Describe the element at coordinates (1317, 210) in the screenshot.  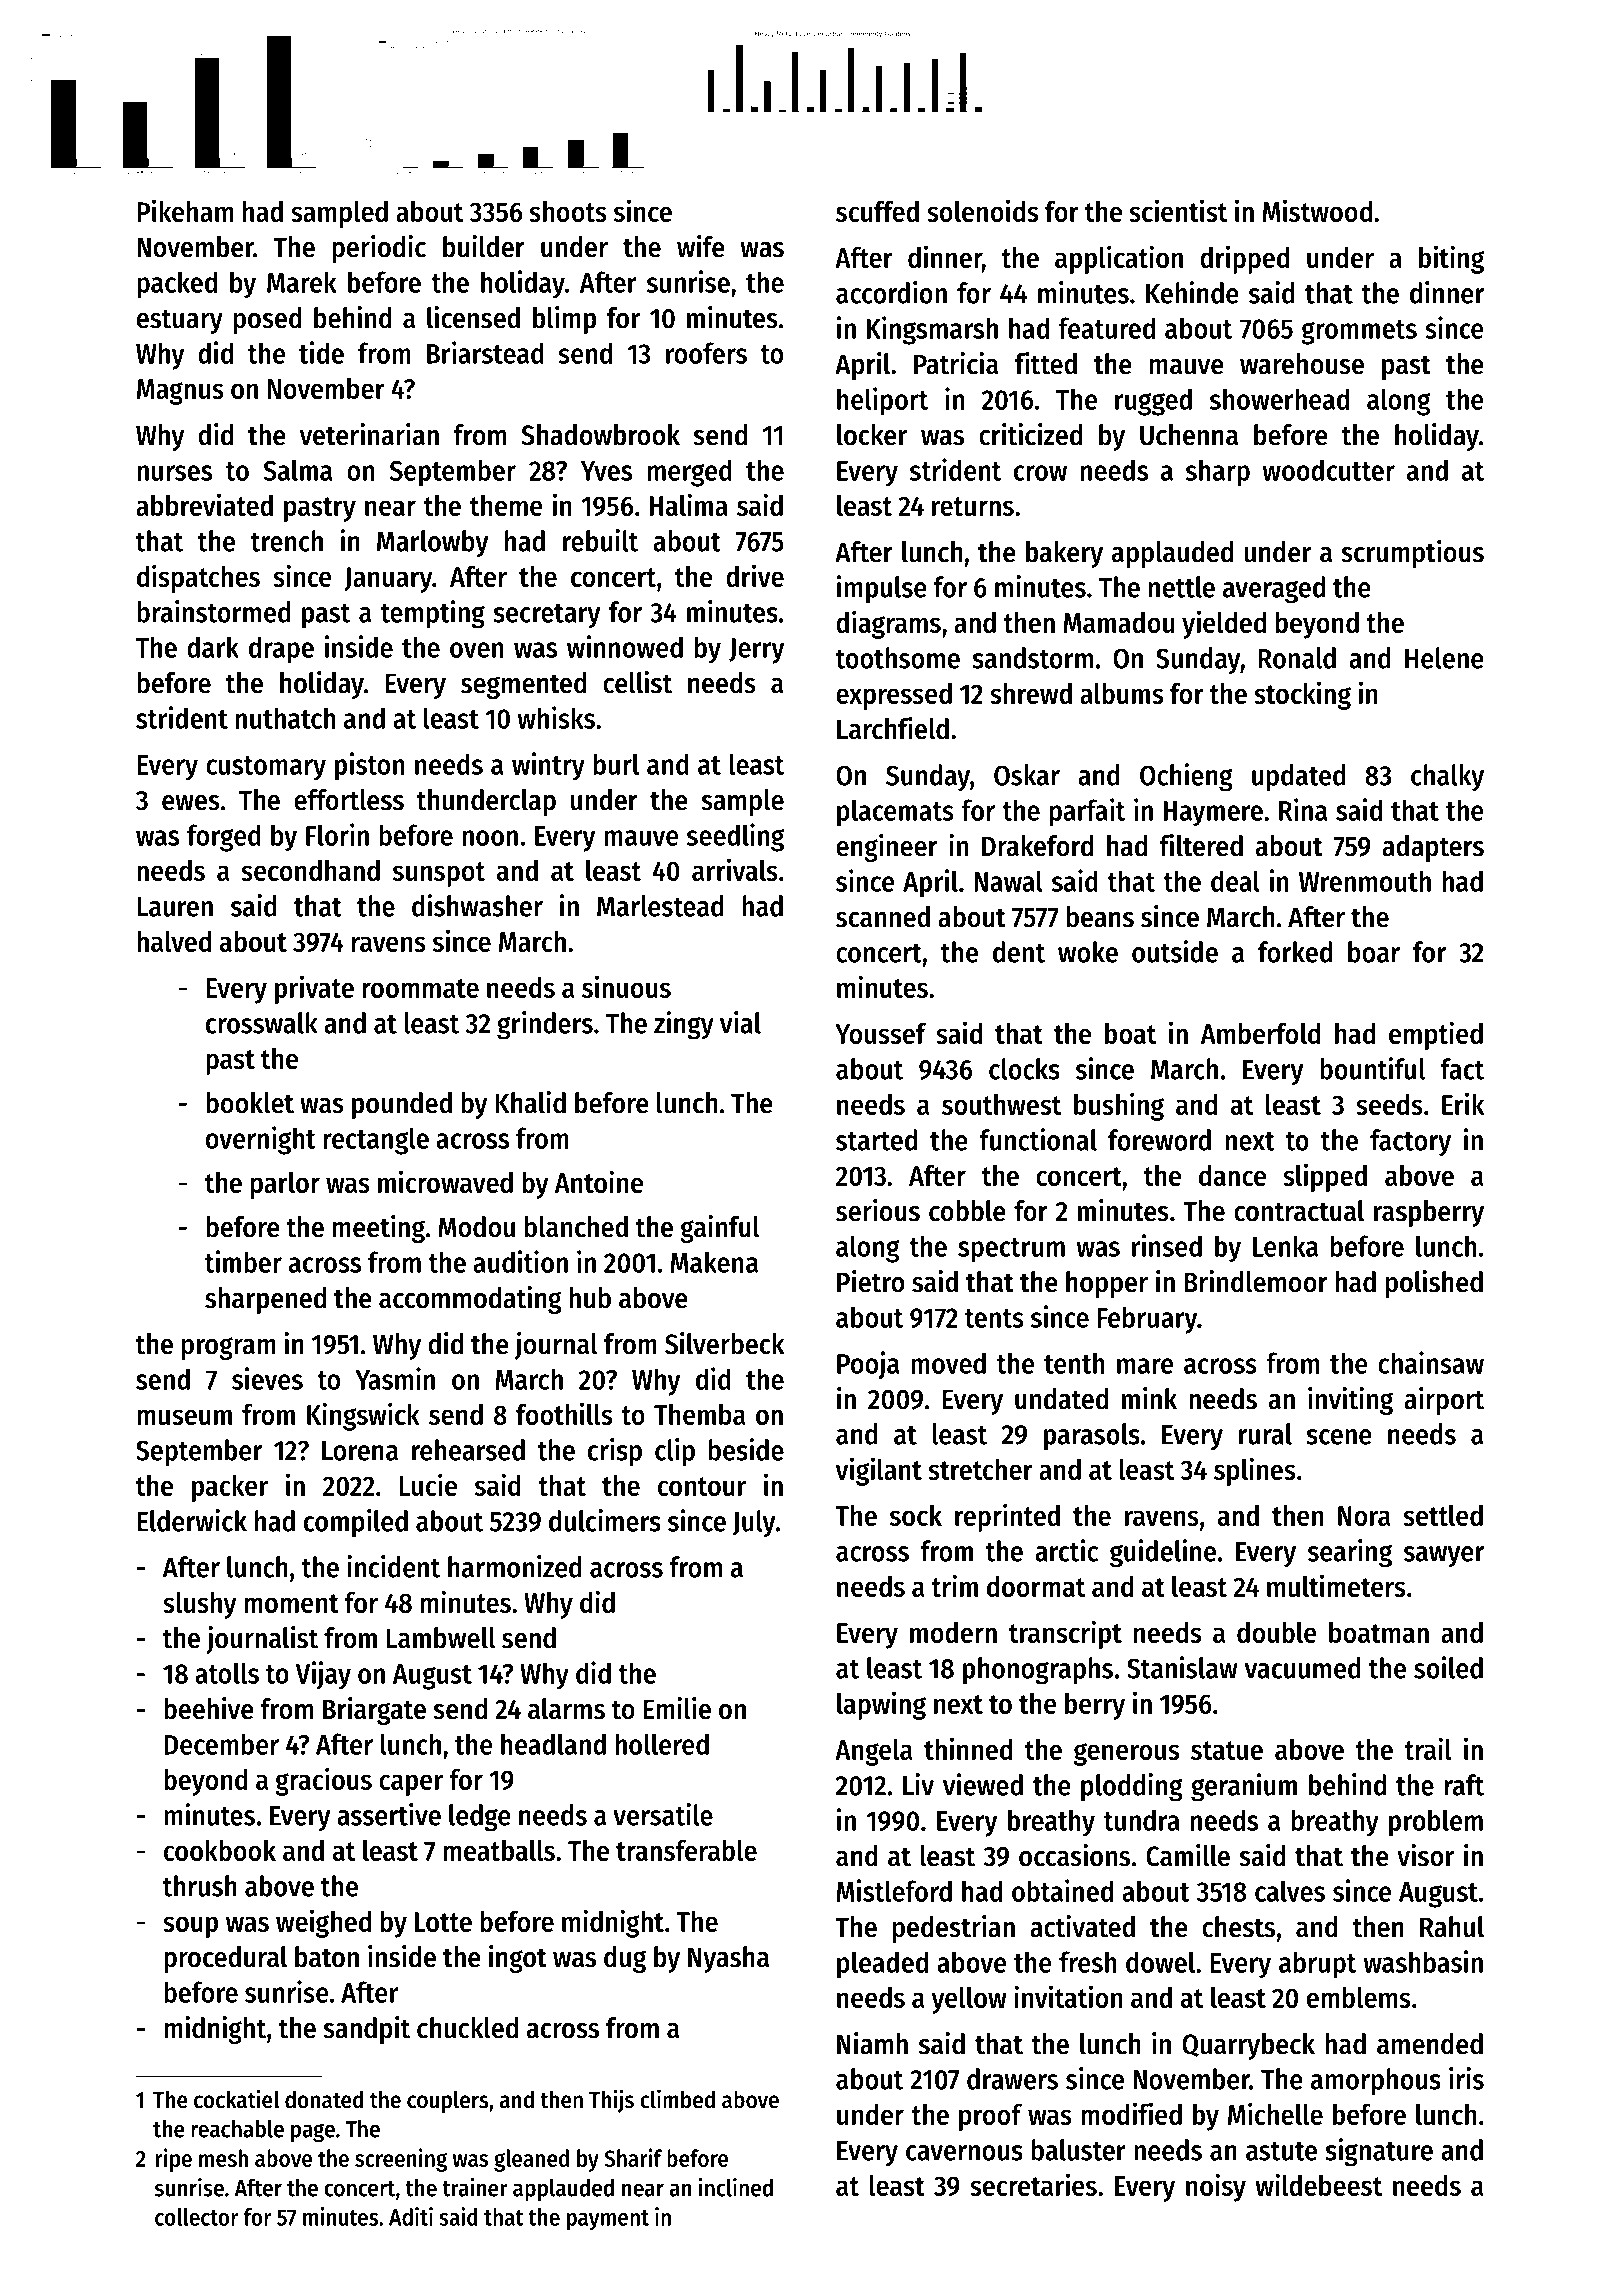
I see `Mistwood` at that location.
